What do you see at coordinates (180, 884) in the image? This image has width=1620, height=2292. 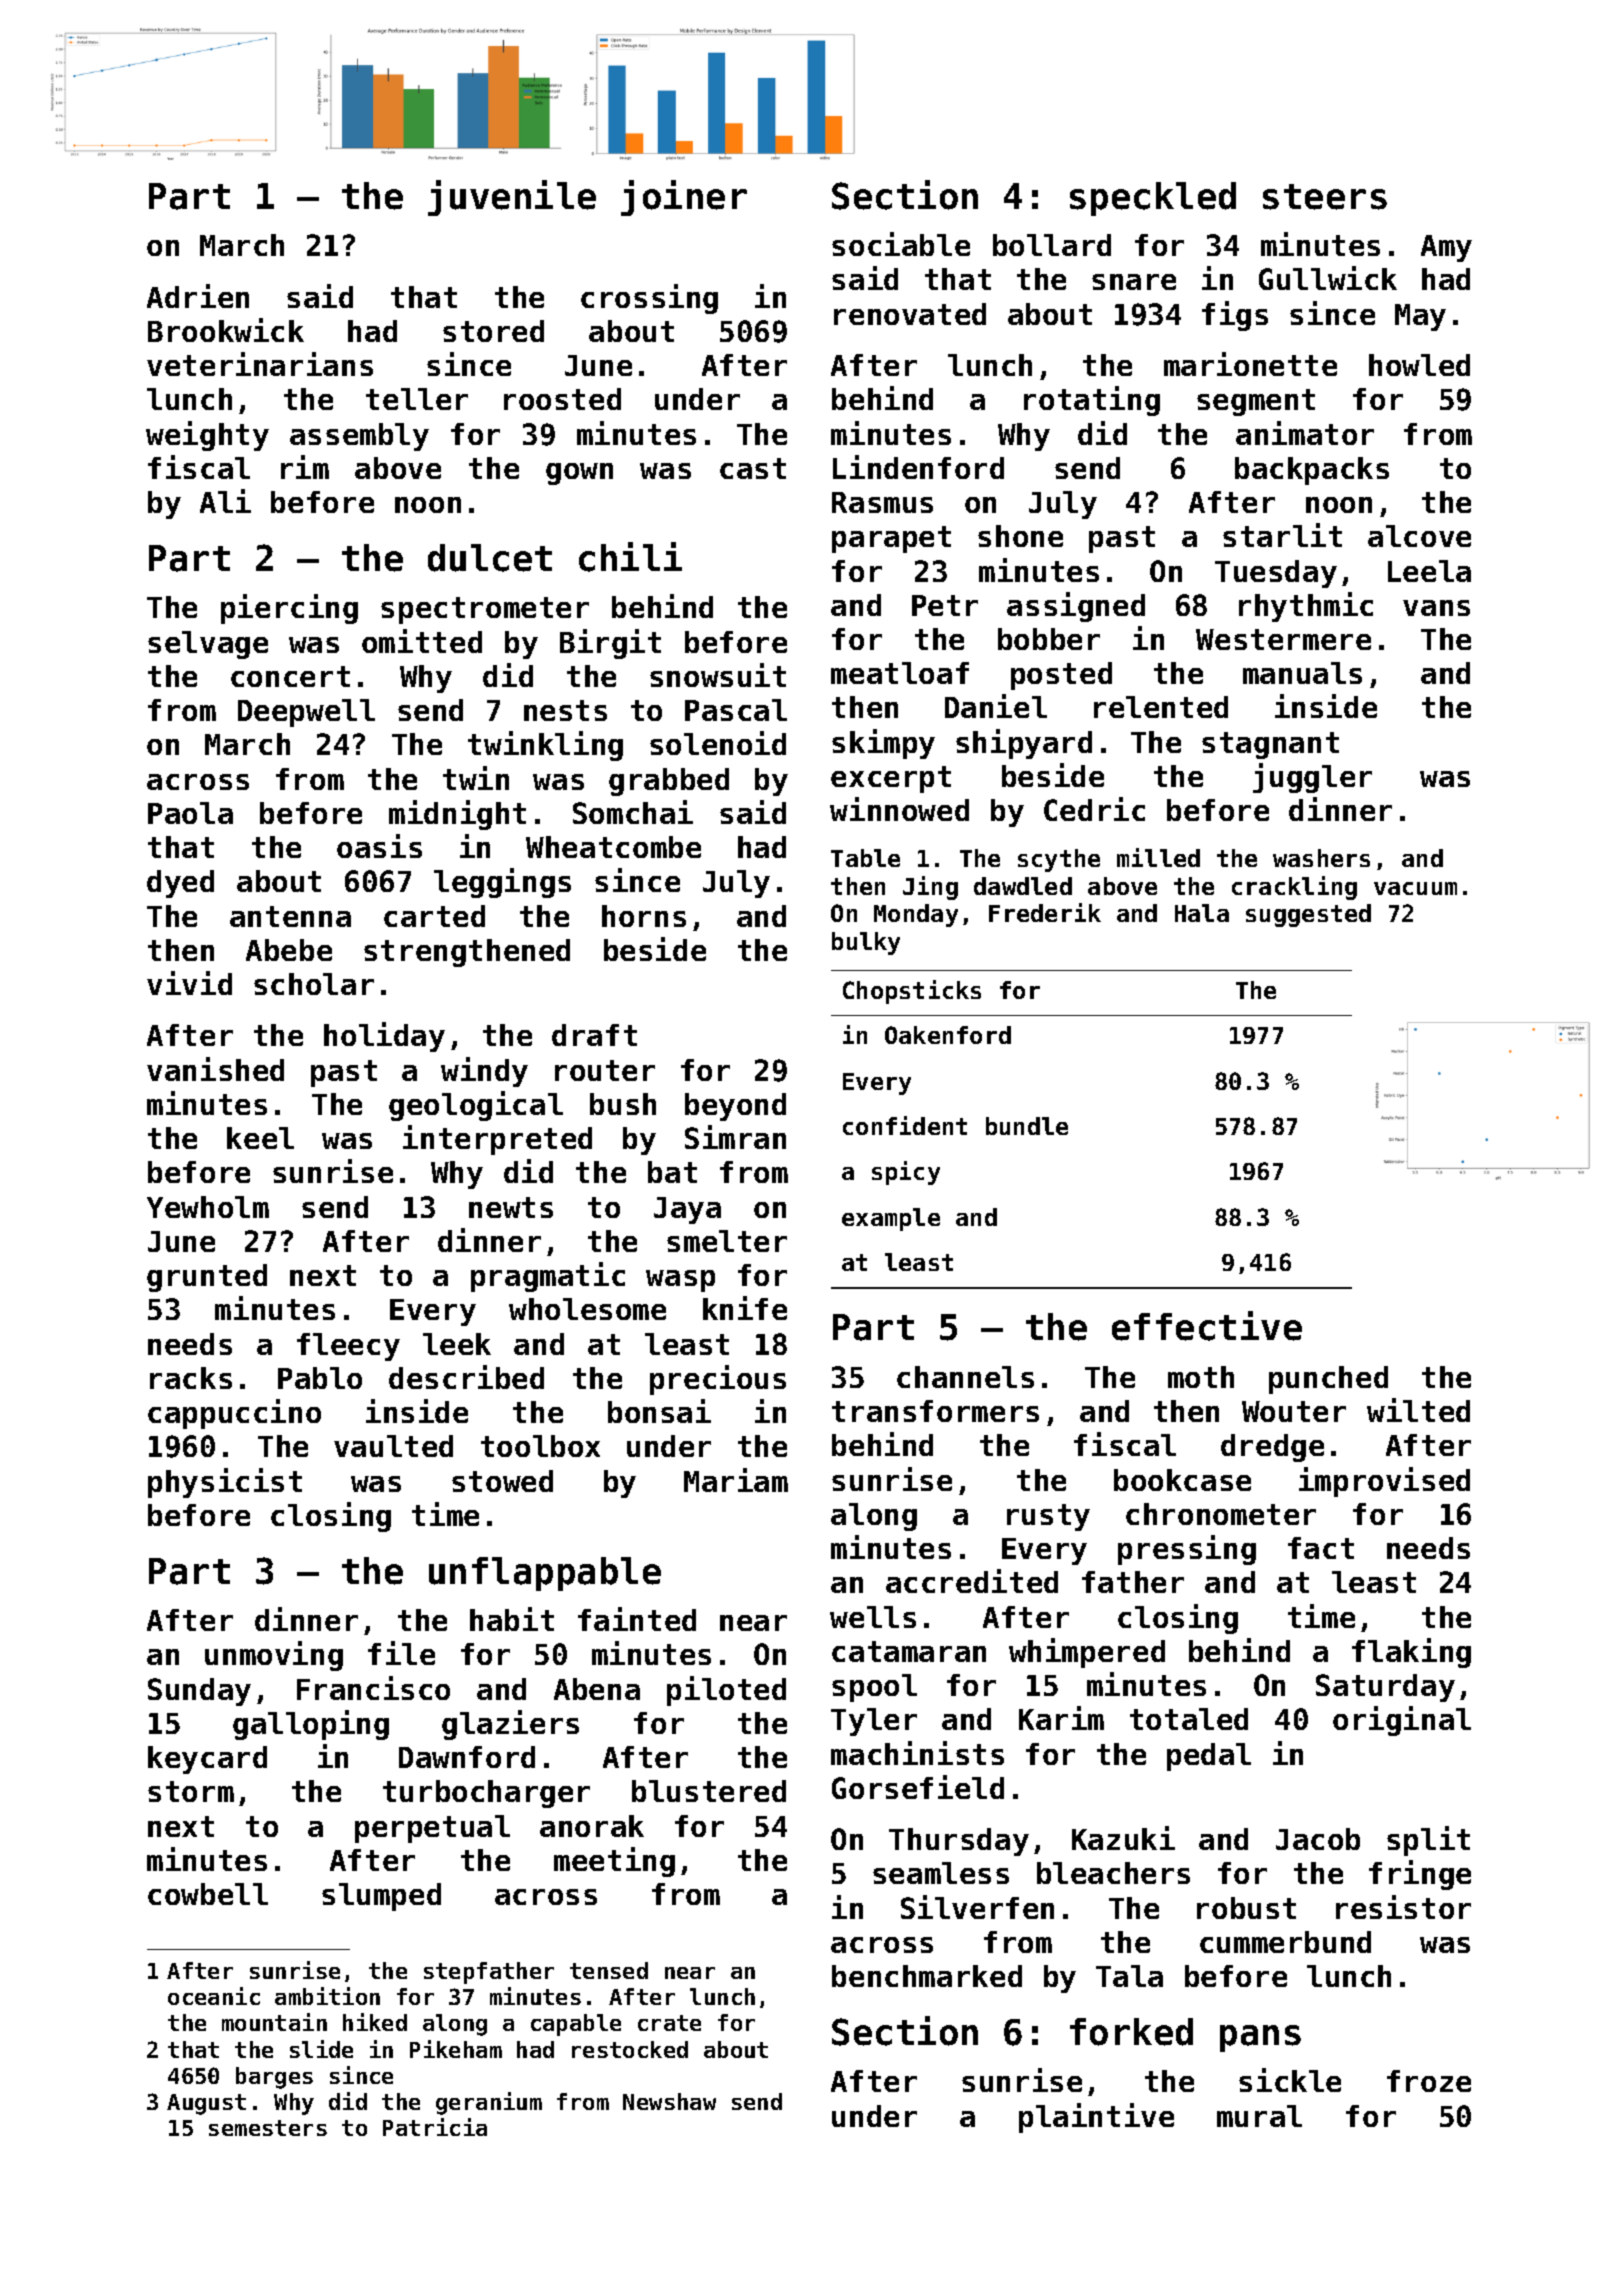 I see `dyed` at bounding box center [180, 884].
